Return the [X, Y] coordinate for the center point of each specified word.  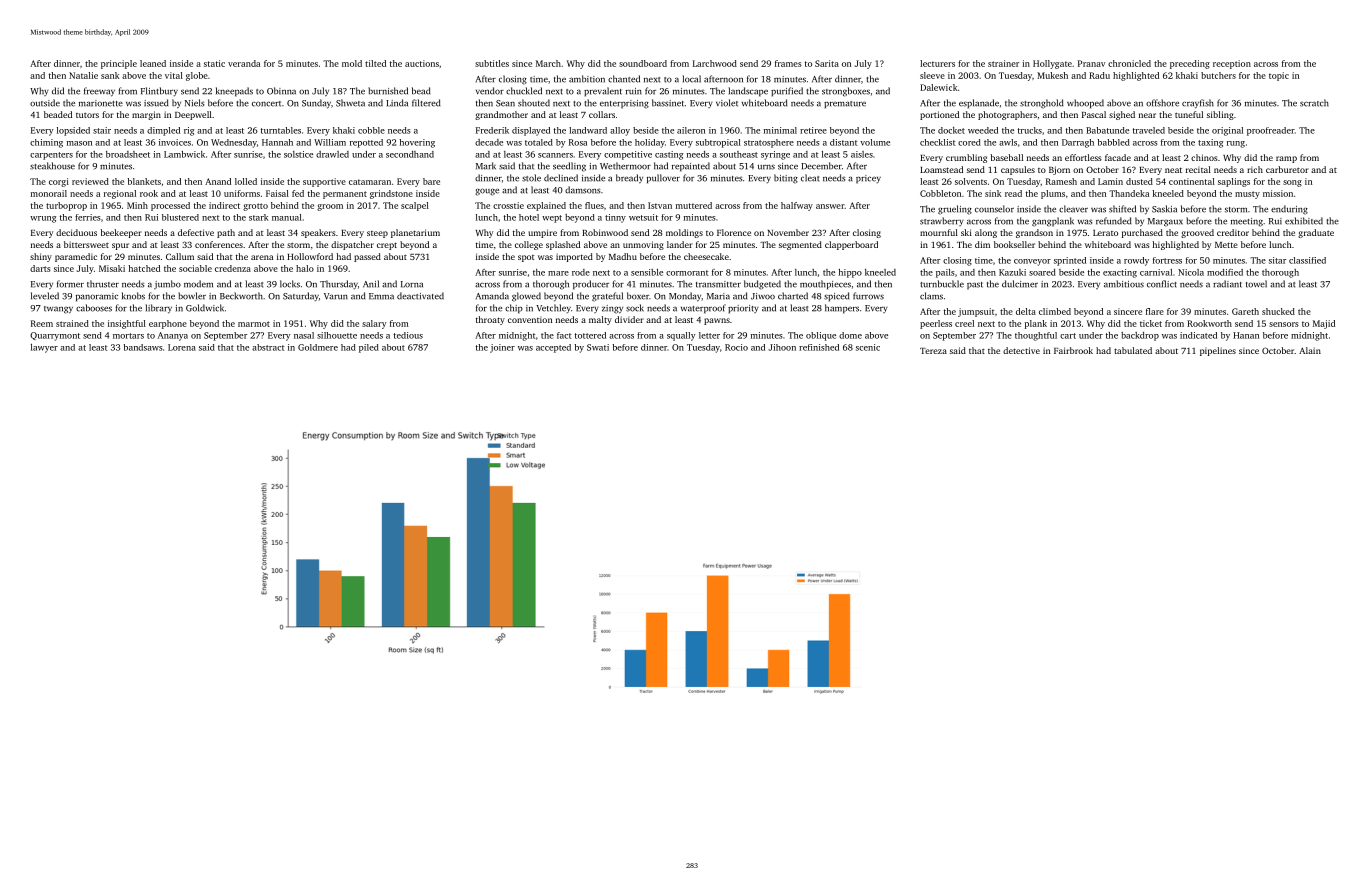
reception [1232, 64]
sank [110, 75]
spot [526, 258]
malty [600, 320]
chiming [46, 143]
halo [305, 268]
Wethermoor [625, 166]
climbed [1055, 311]
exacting [1120, 273]
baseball [1006, 157]
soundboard [643, 63]
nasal [304, 335]
